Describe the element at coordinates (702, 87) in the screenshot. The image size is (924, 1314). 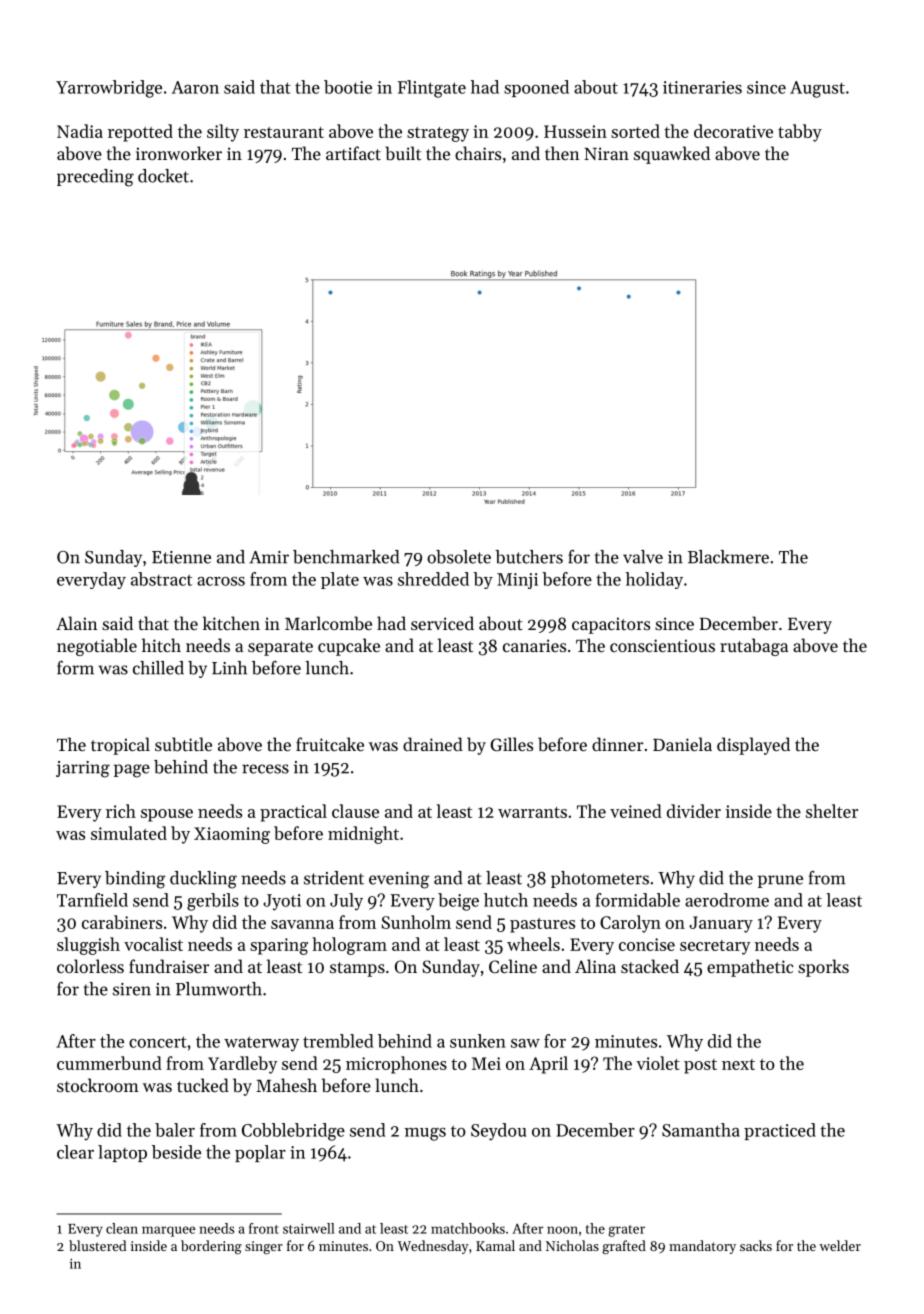
I see `itineraries` at that location.
